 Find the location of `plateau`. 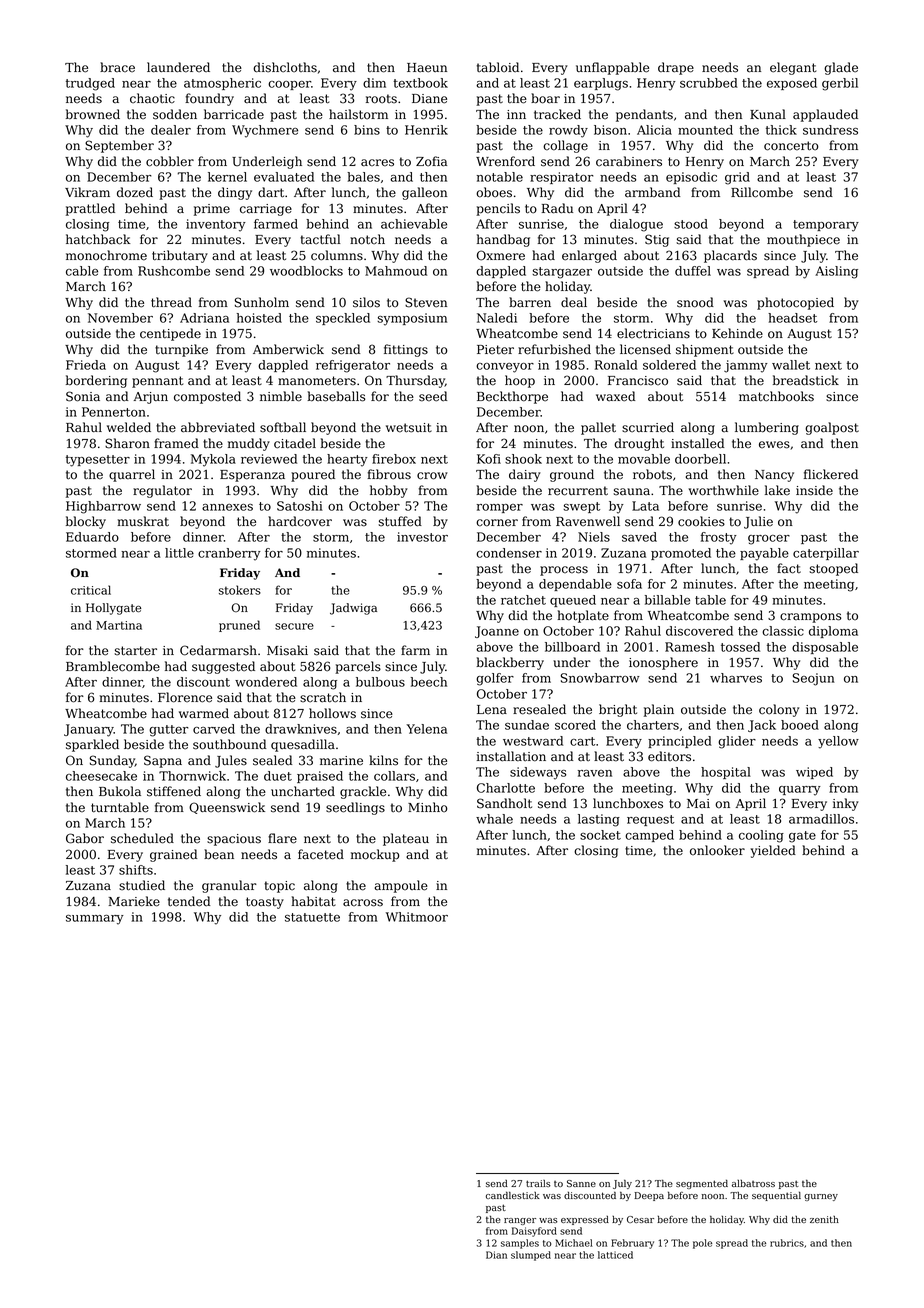

plateau is located at coordinates (406, 839).
